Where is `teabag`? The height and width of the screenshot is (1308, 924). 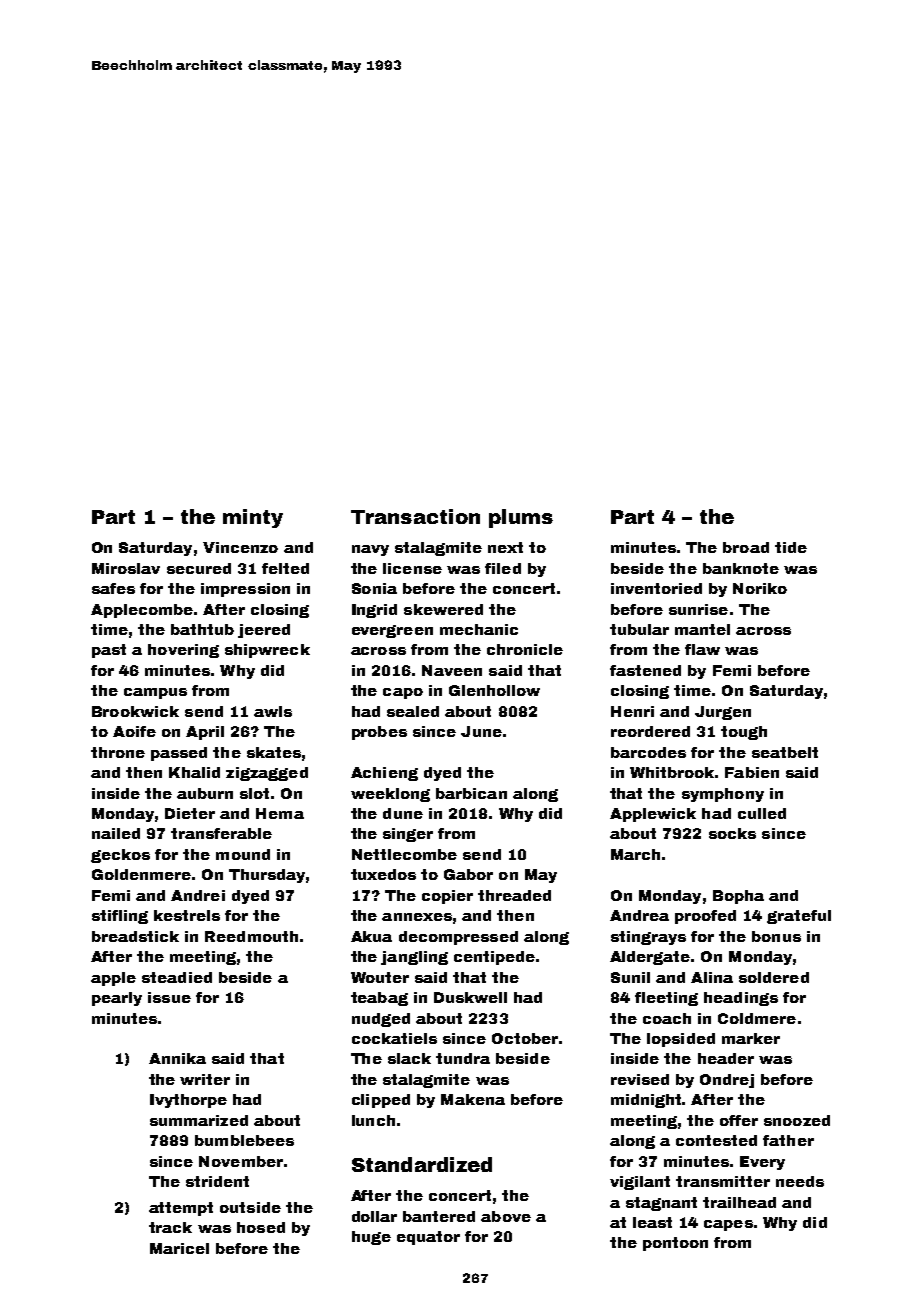 teabag is located at coordinates (379, 999).
